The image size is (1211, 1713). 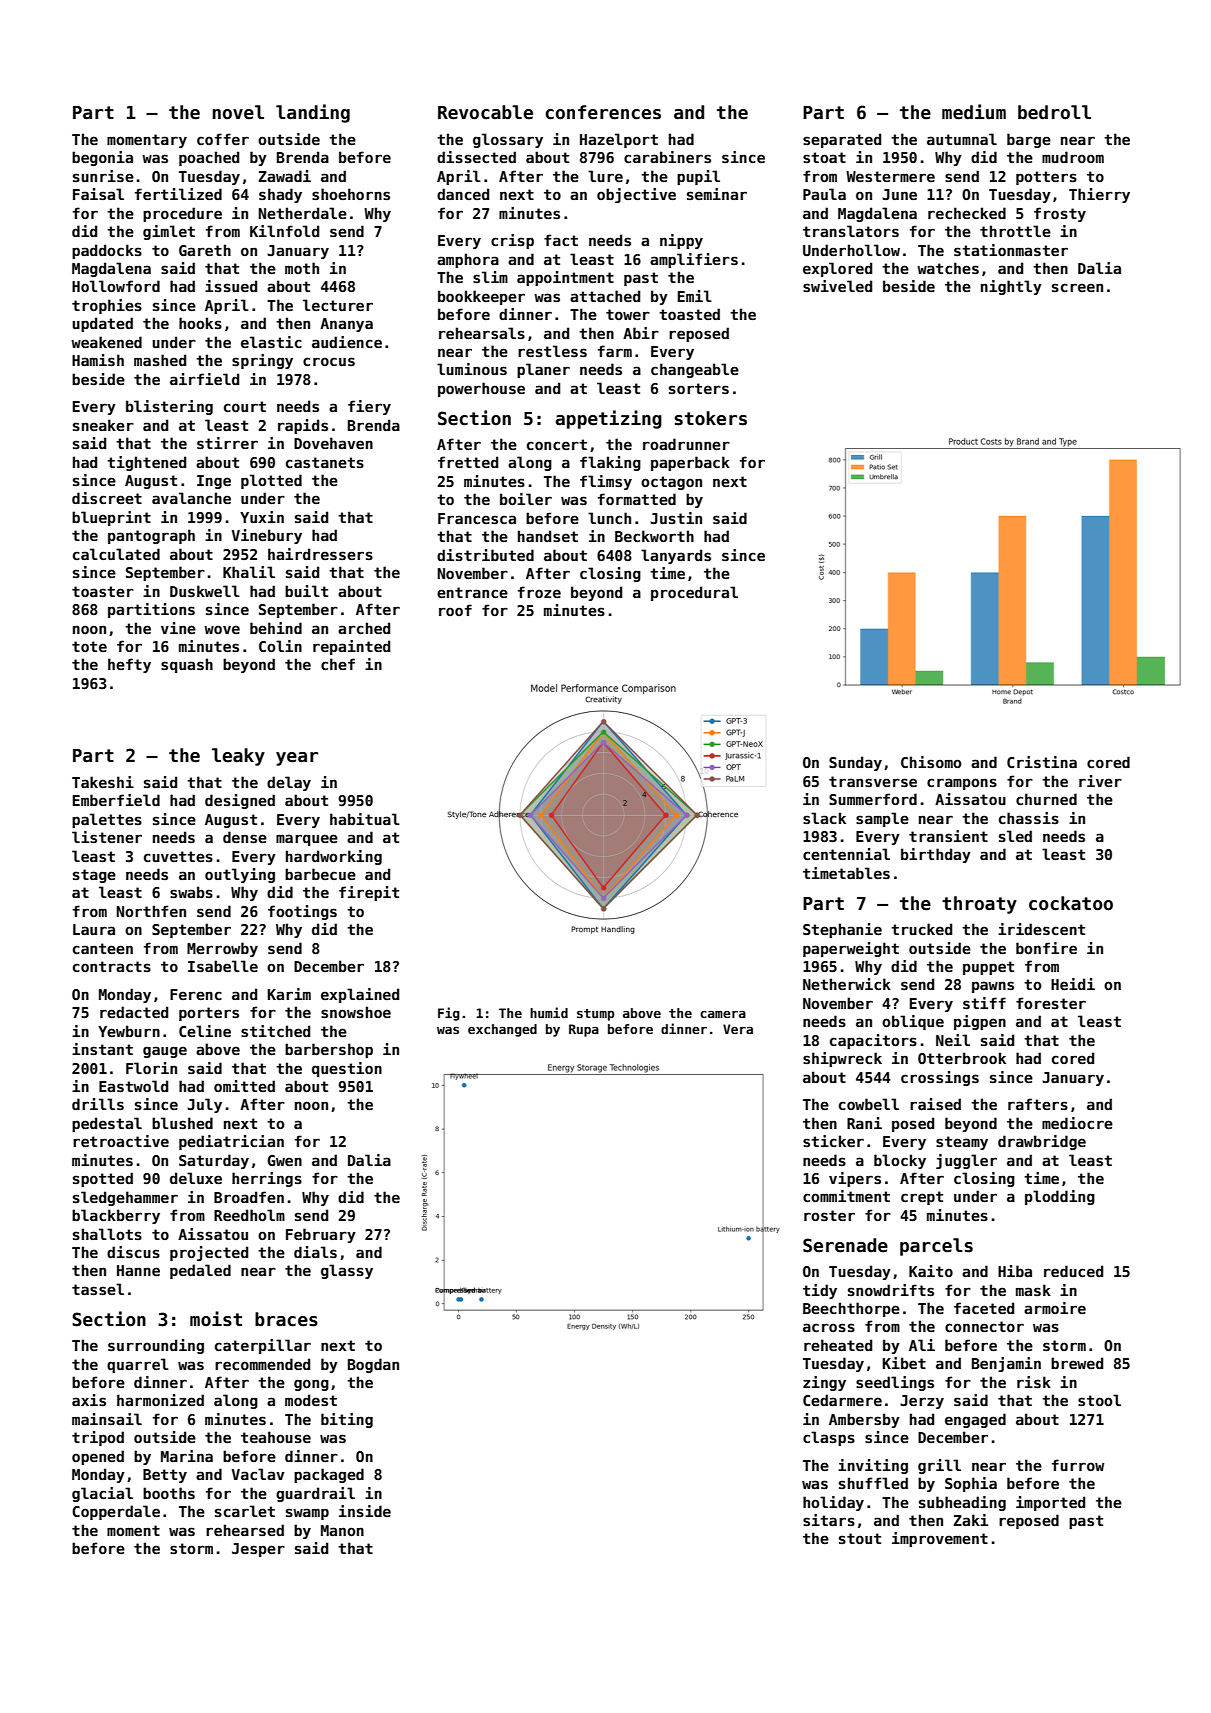 I want to click on coffer, so click(x=223, y=139).
